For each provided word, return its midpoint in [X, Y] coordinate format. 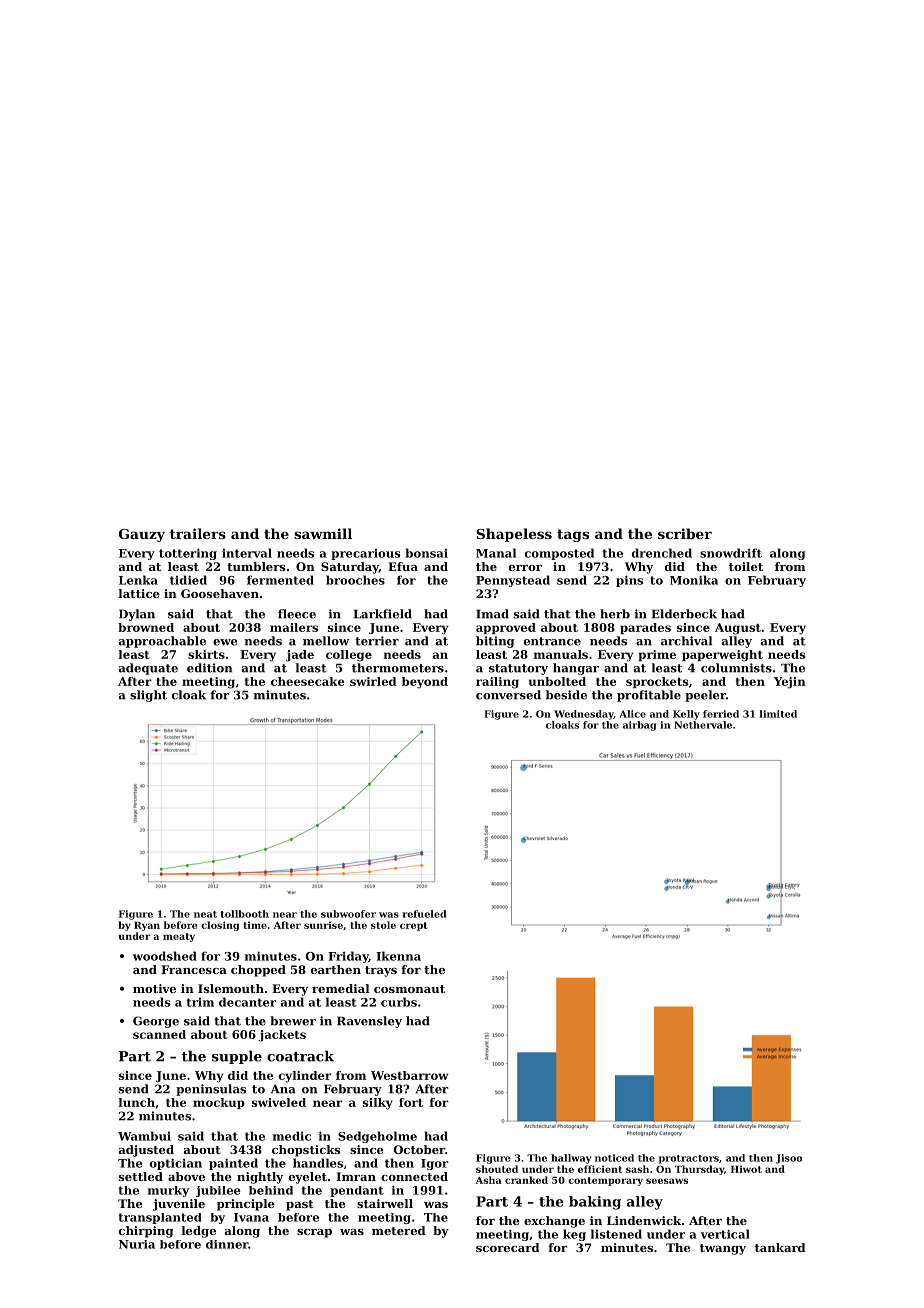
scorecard [507, 1247]
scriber [685, 533]
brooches [355, 580]
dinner [227, 1244]
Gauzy [142, 535]
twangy [723, 1249]
